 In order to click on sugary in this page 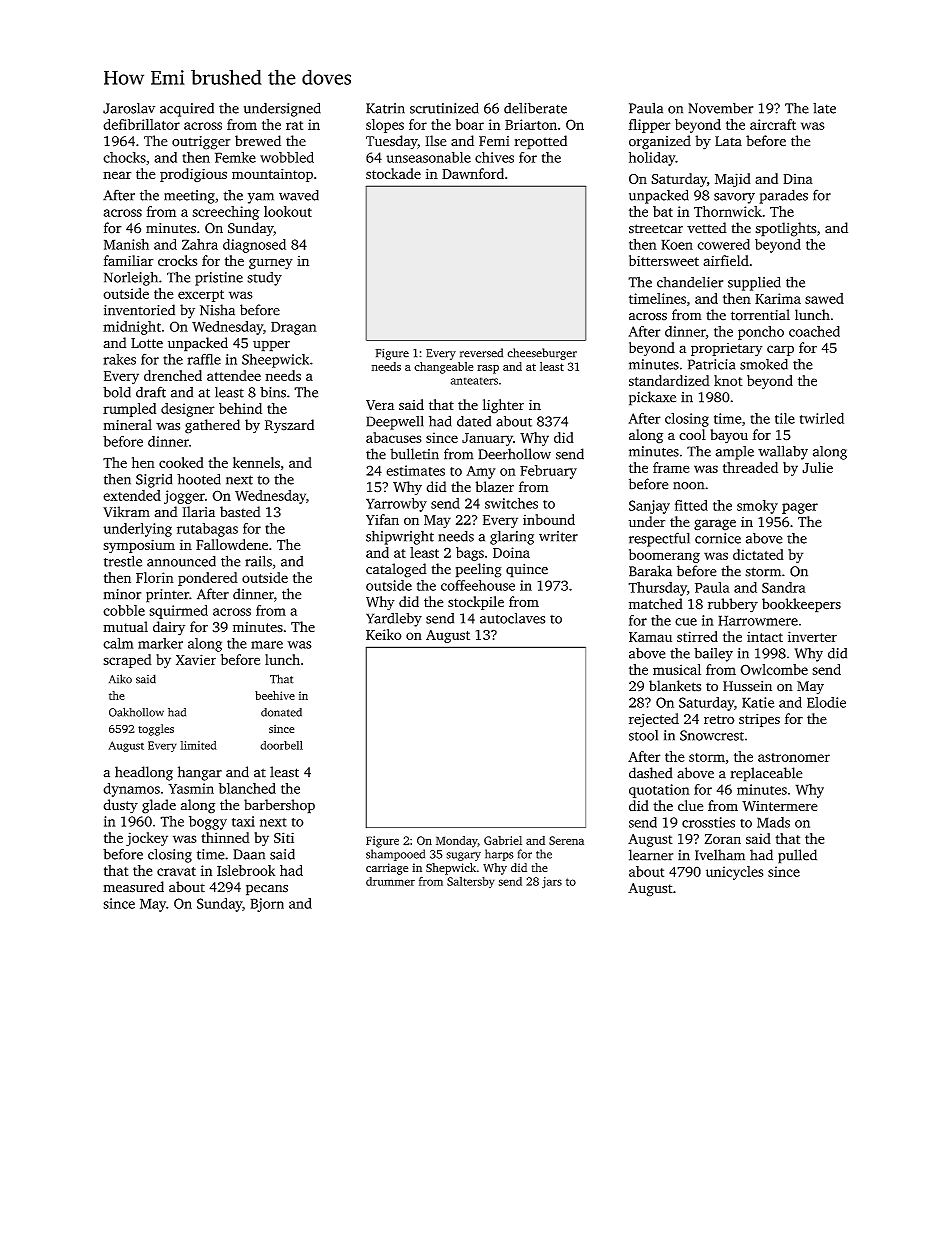, I will do `click(463, 856)`.
